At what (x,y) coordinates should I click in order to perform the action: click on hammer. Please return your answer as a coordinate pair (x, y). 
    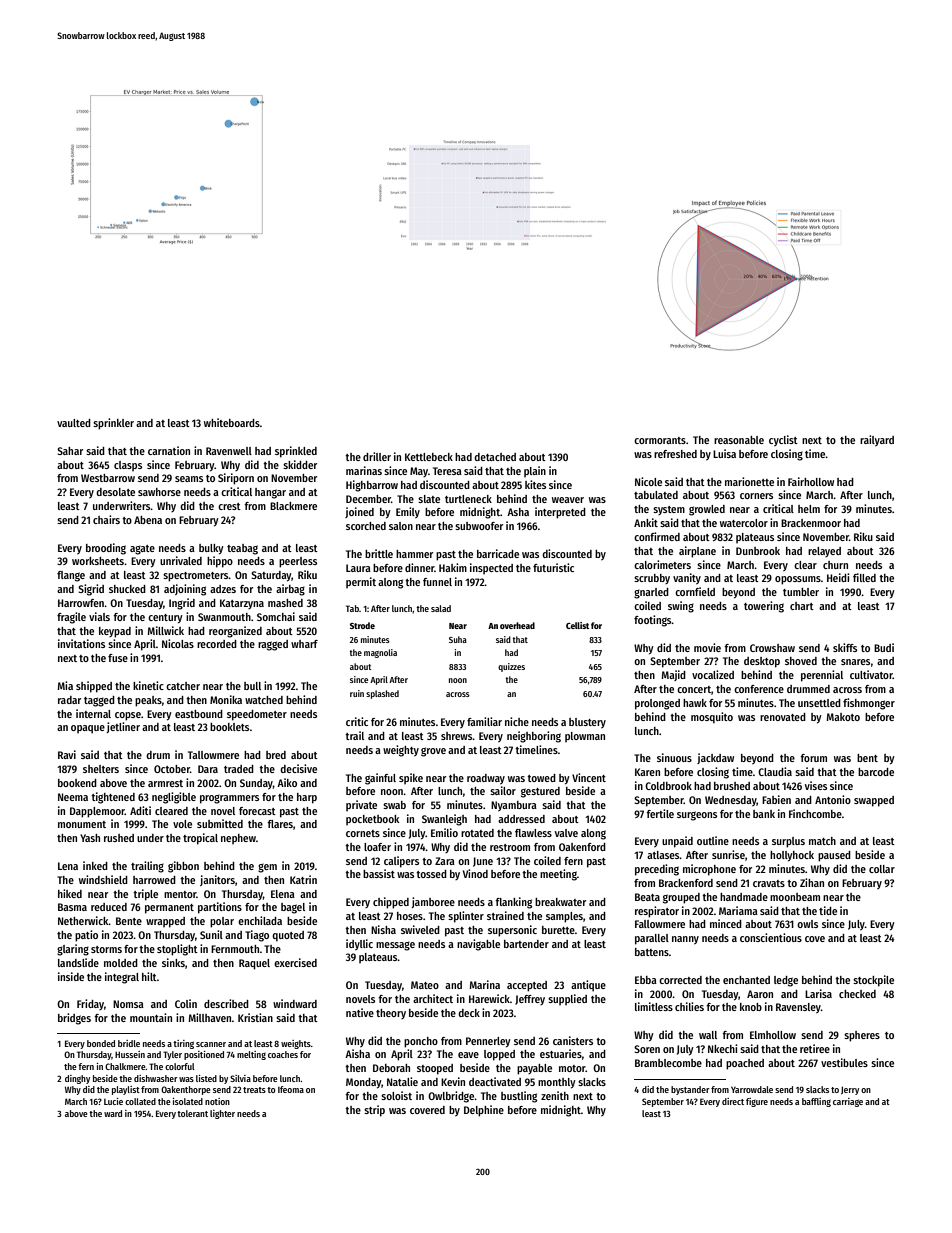
    Looking at the image, I should click on (414, 554).
